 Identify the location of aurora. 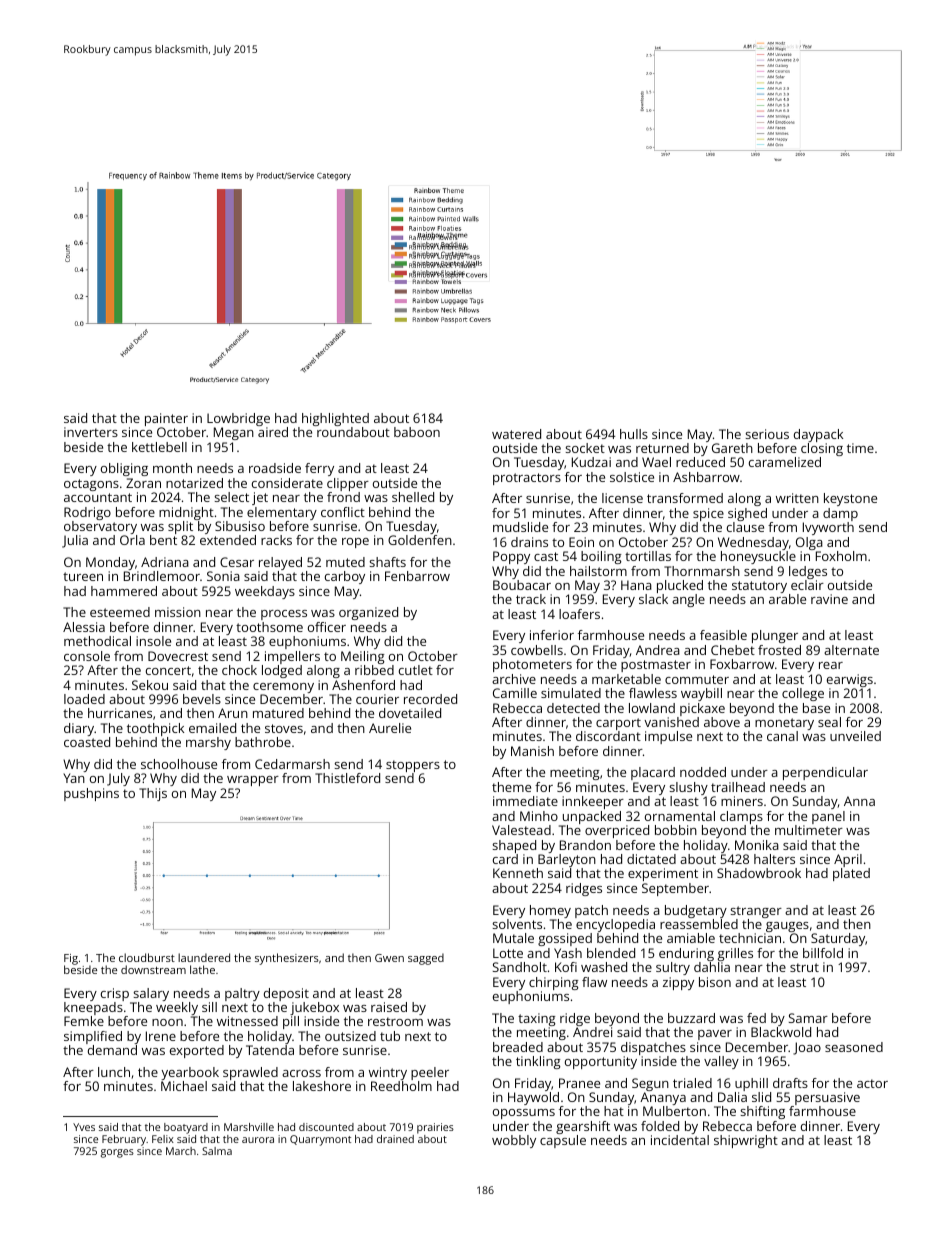
(258, 1140).
